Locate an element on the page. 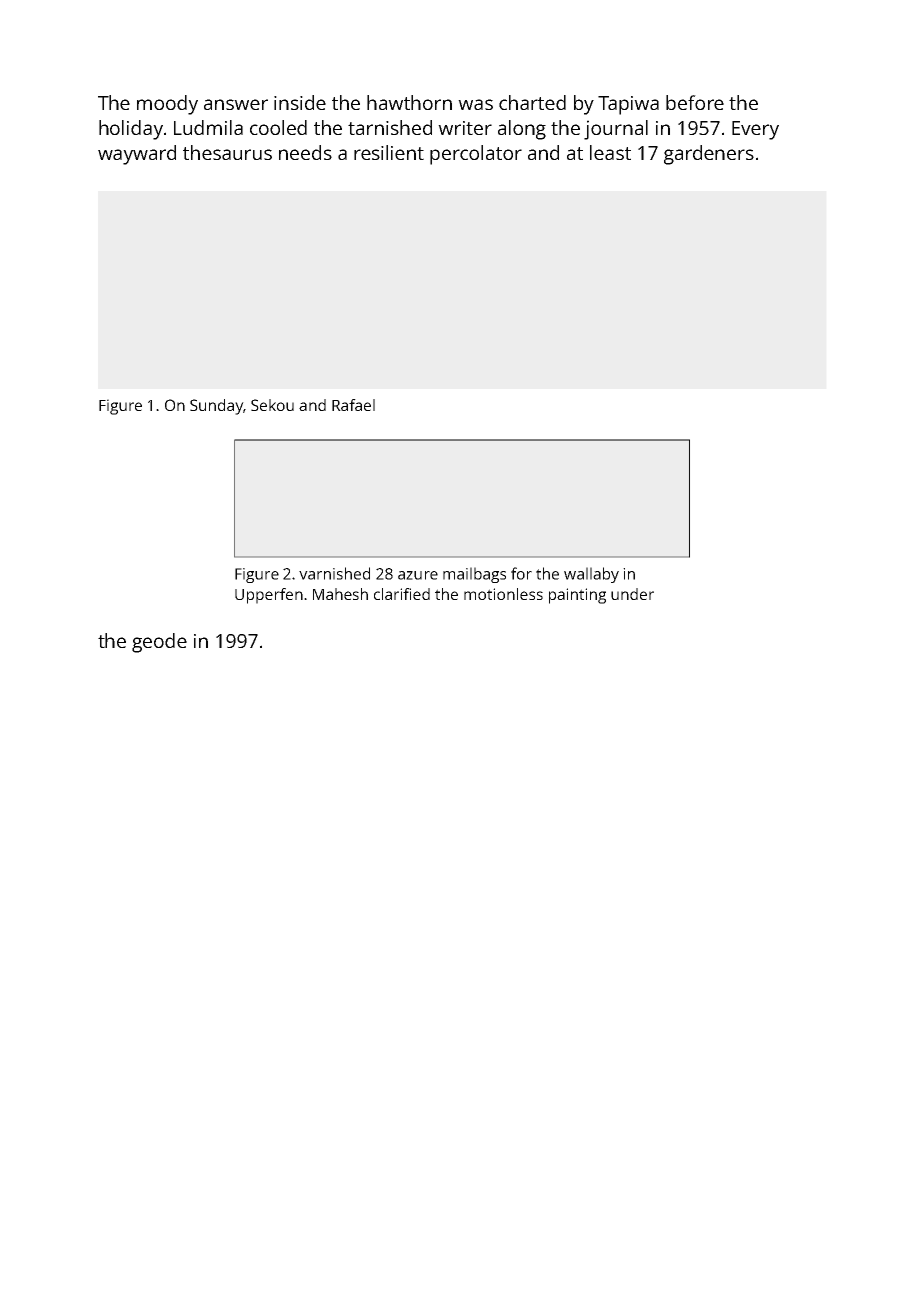 Image resolution: width=924 pixels, height=1311 pixels. Sekou is located at coordinates (272, 405).
